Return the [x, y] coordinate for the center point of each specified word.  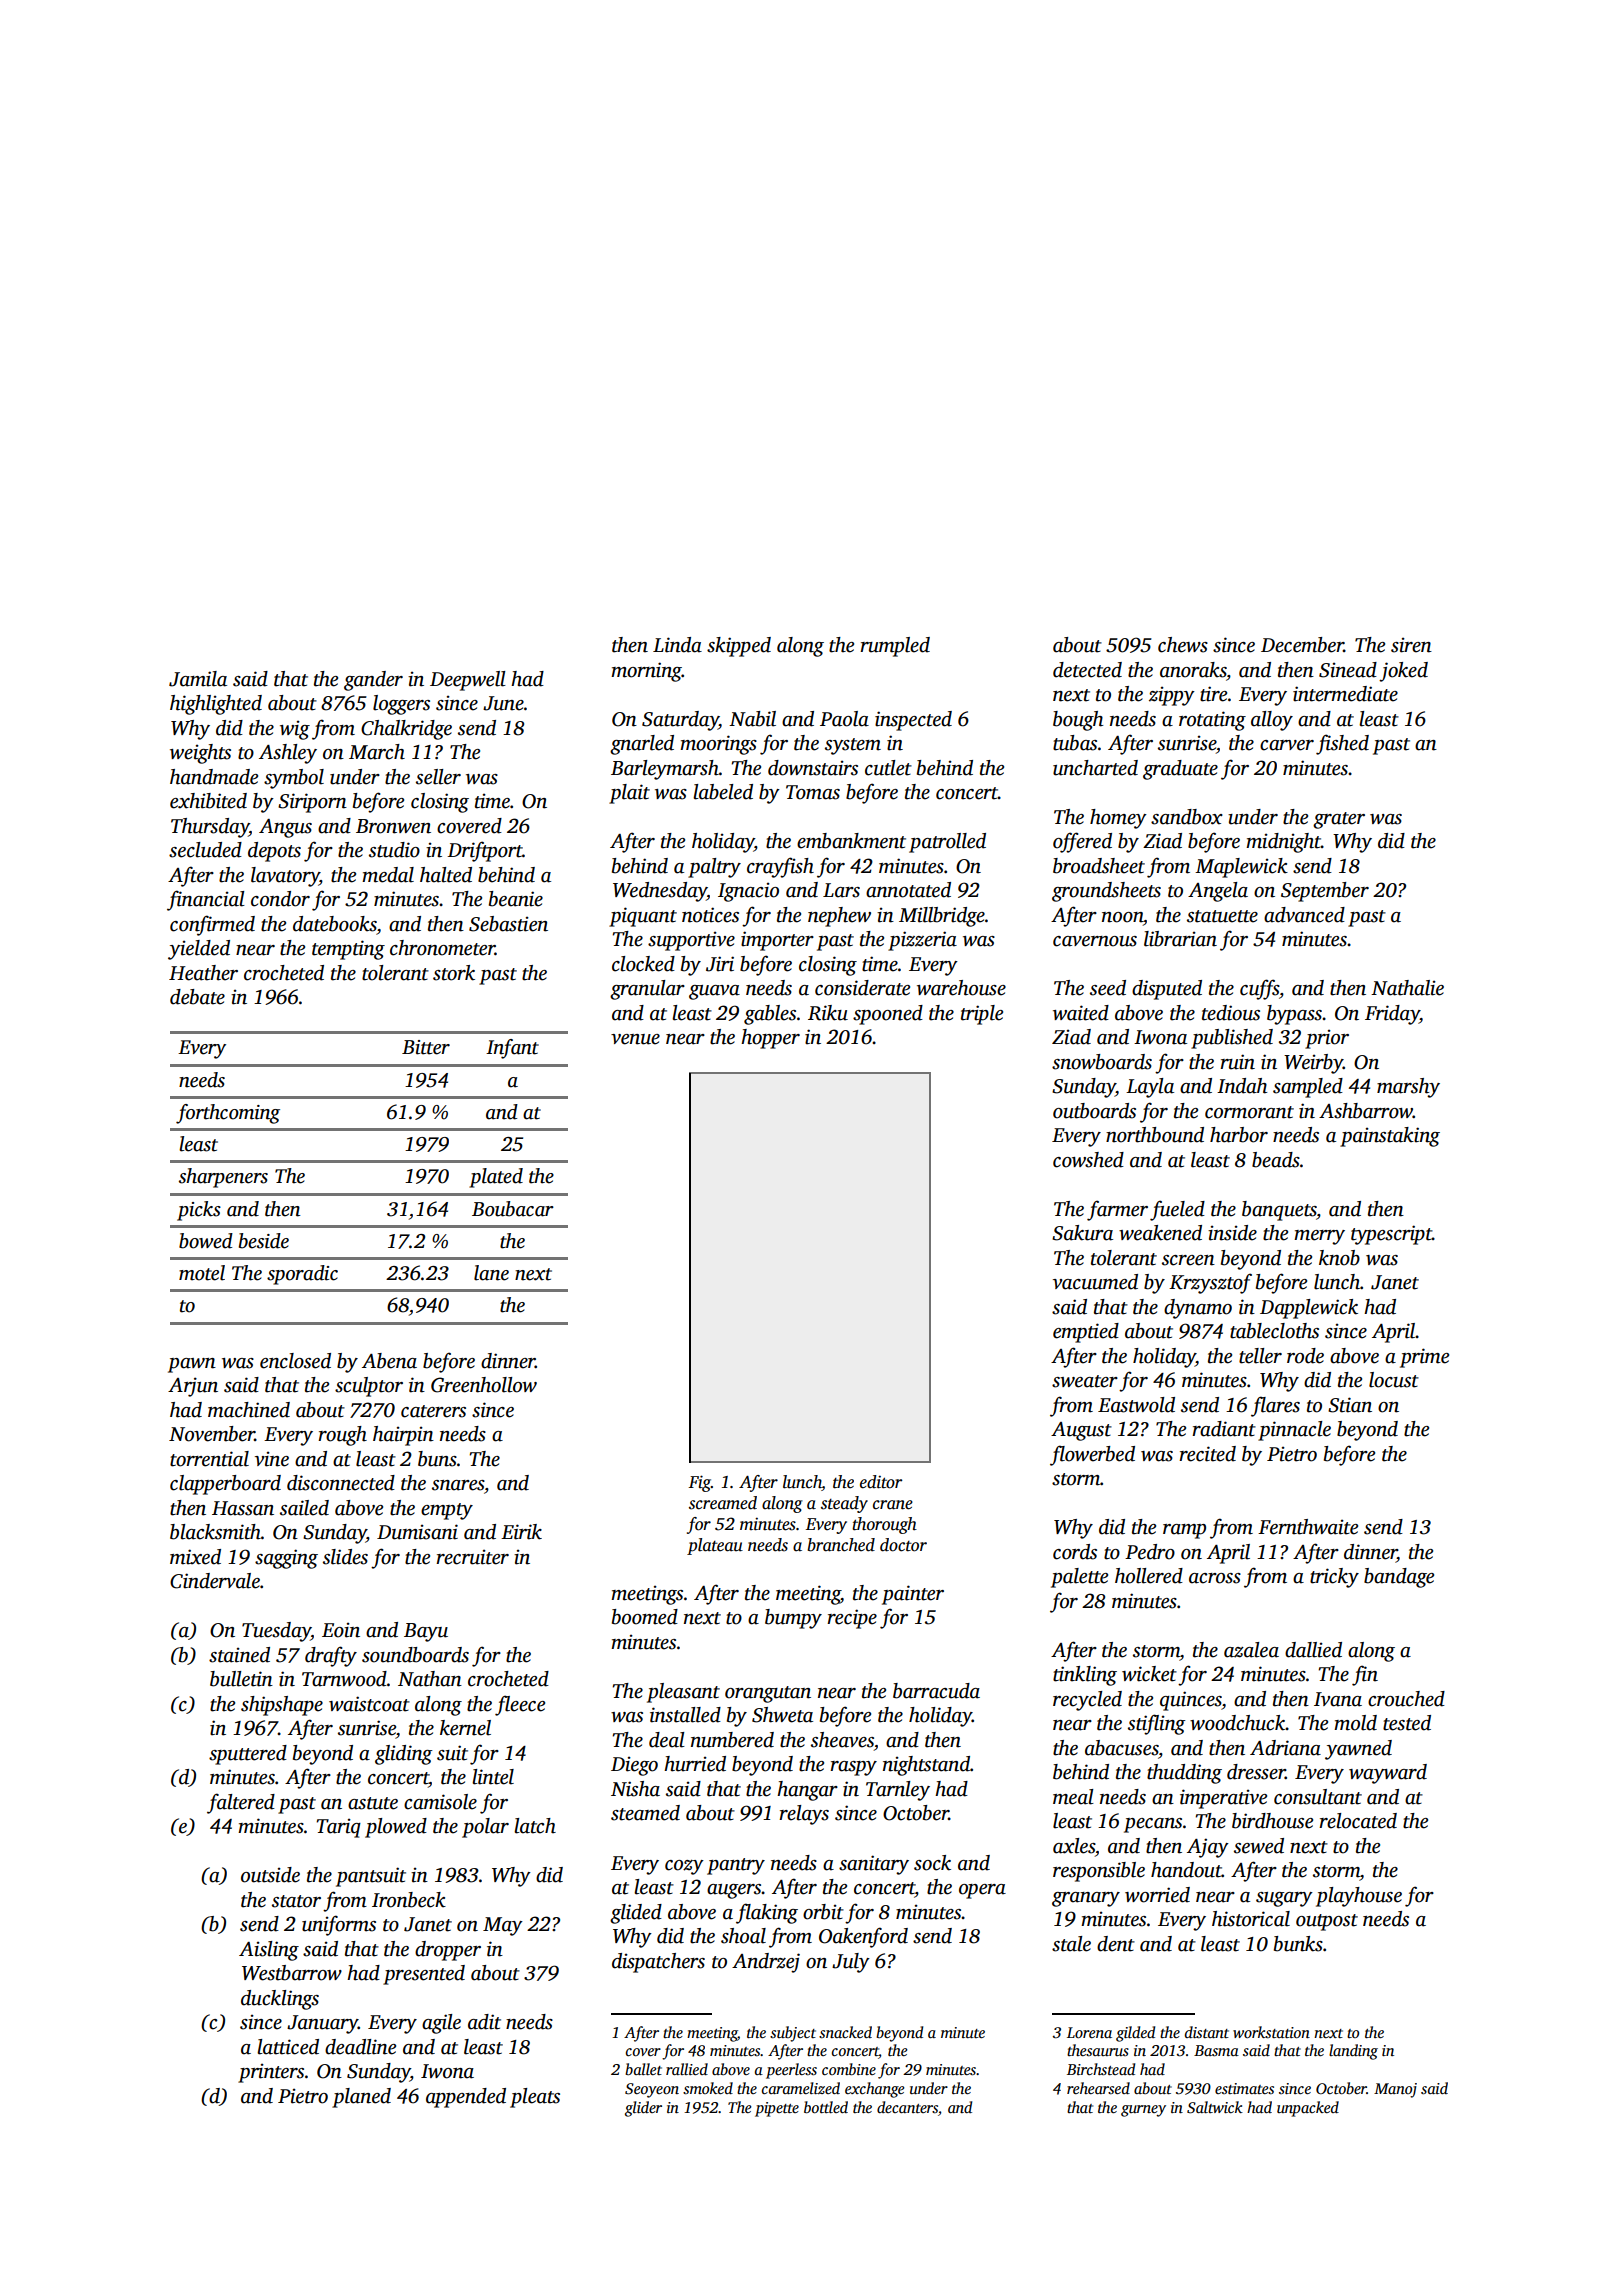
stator [296, 1901]
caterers [433, 1411]
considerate [862, 988]
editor [881, 1482]
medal [388, 875]
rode [1305, 1356]
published [1232, 1039]
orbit [823, 1912]
